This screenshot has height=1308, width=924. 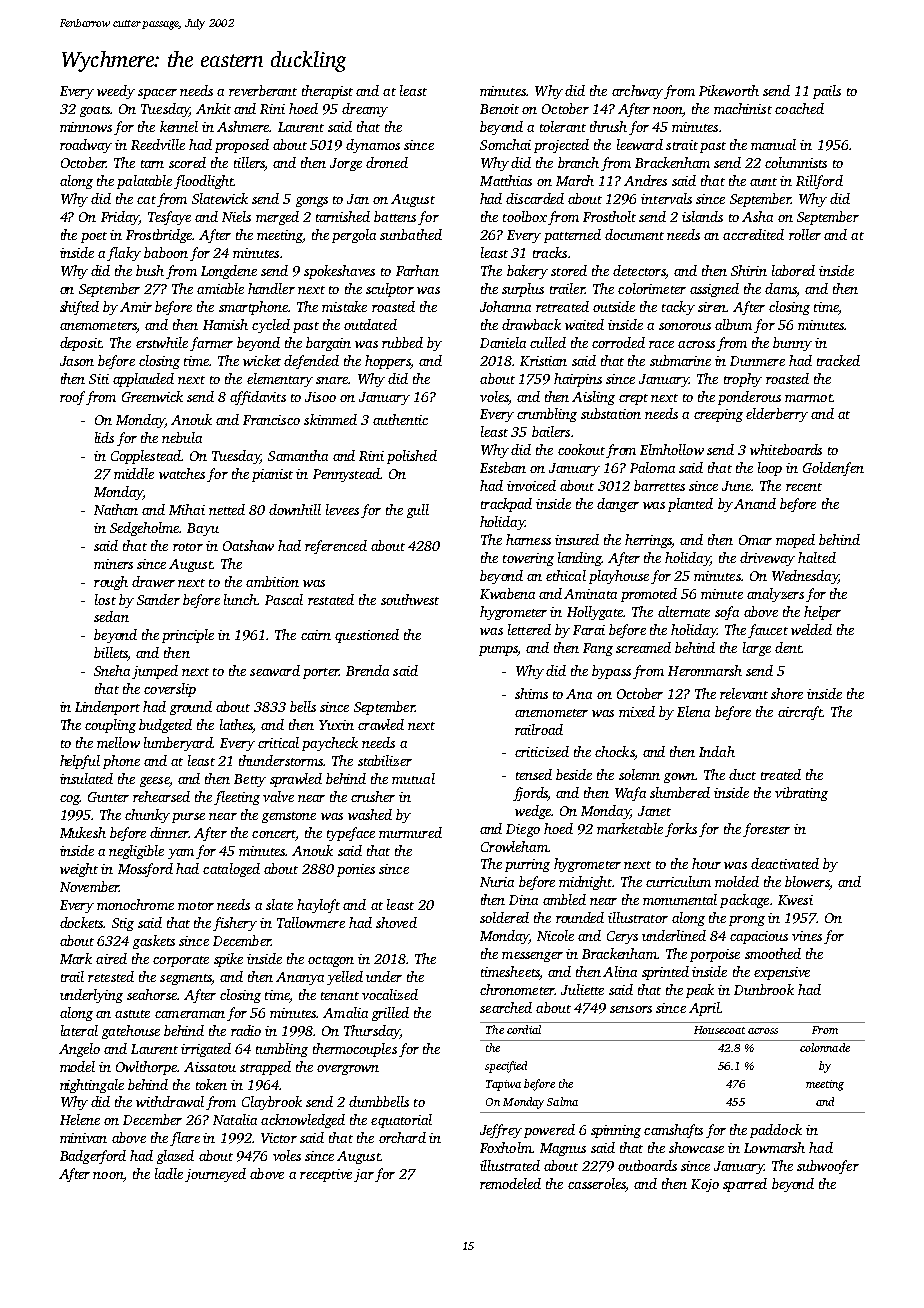 What do you see at coordinates (637, 92) in the screenshot?
I see `archway` at bounding box center [637, 92].
